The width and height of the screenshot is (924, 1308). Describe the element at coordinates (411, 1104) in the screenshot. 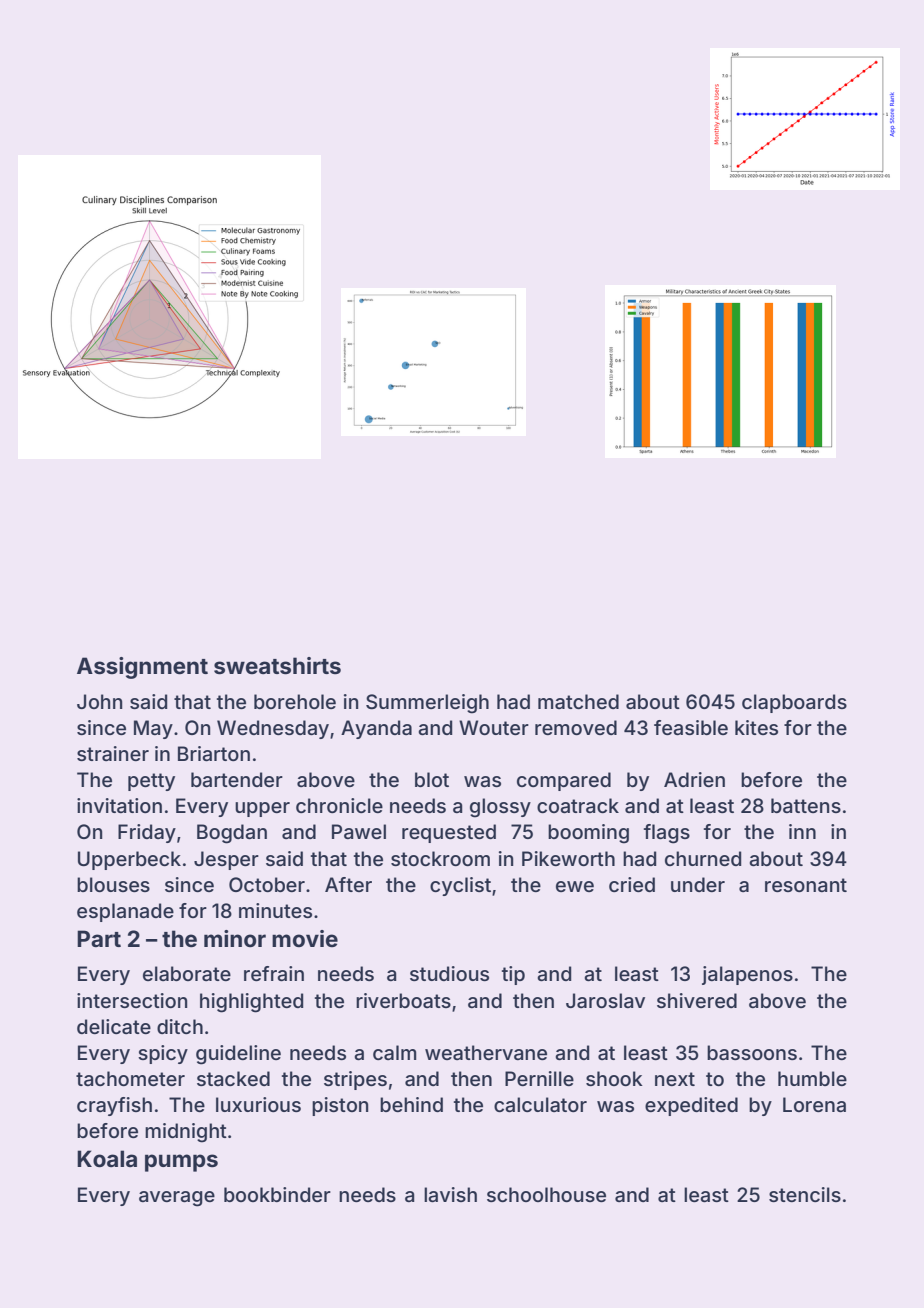

I see `behind` at that location.
